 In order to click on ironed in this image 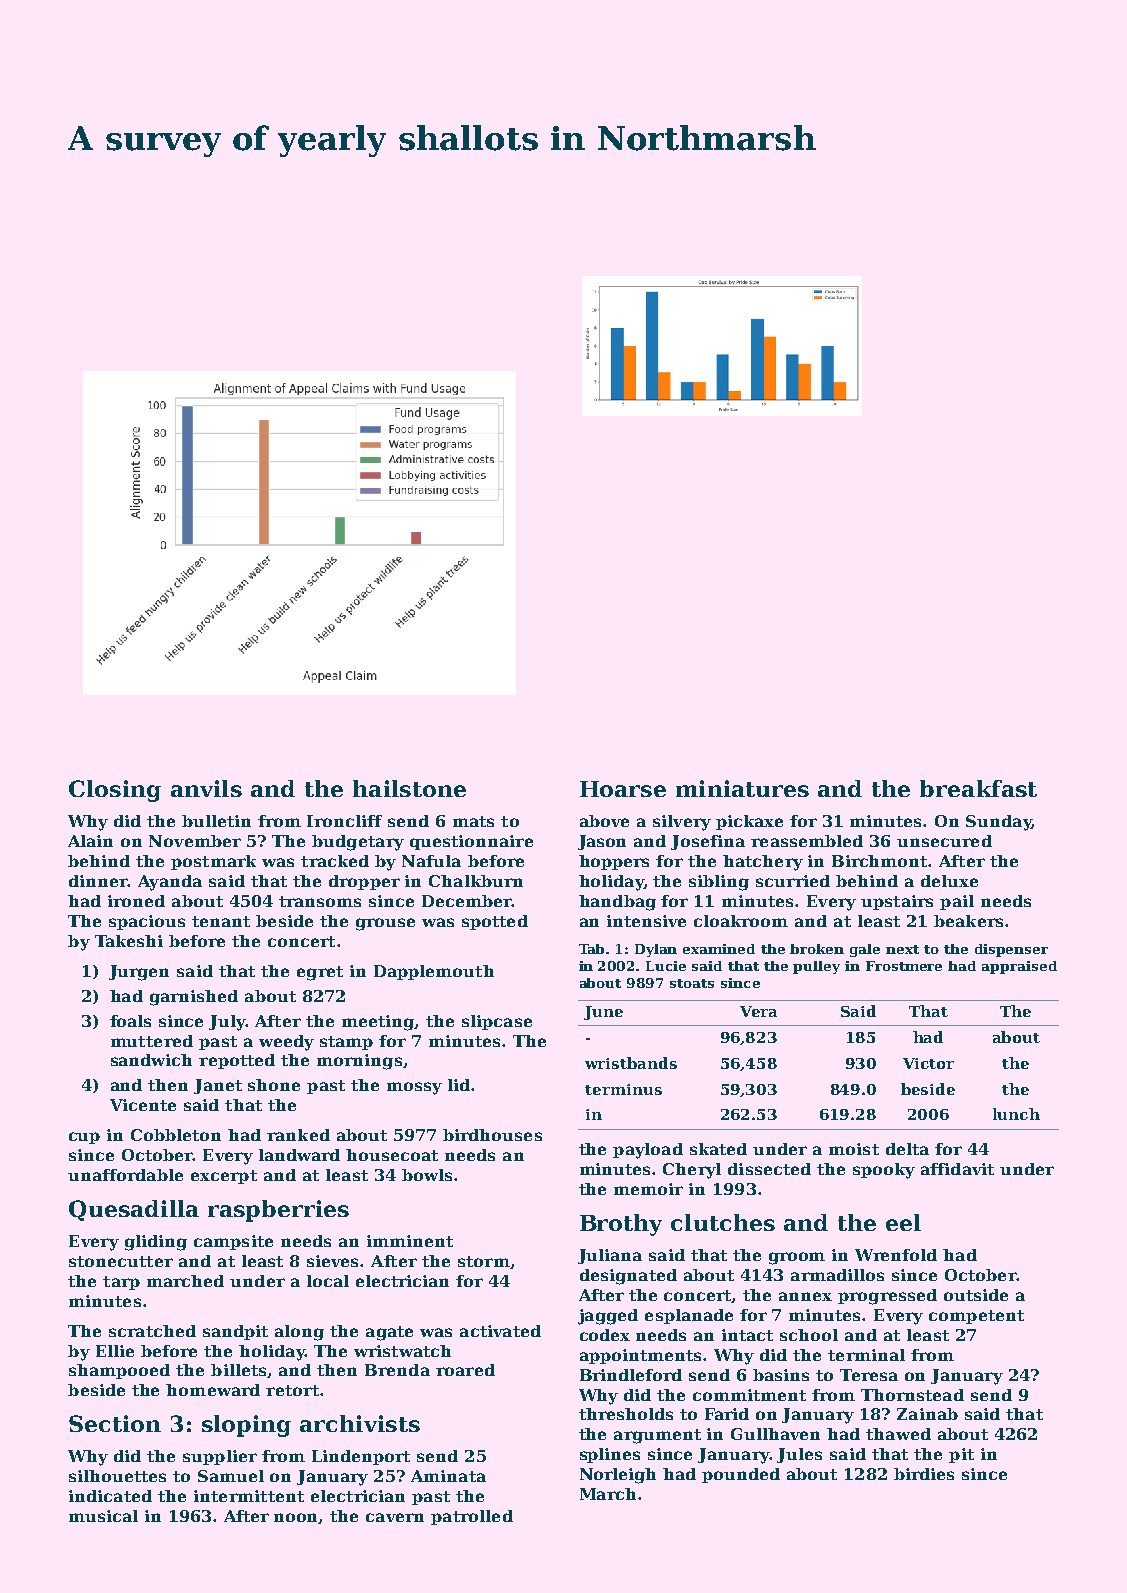, I will do `click(136, 901)`.
